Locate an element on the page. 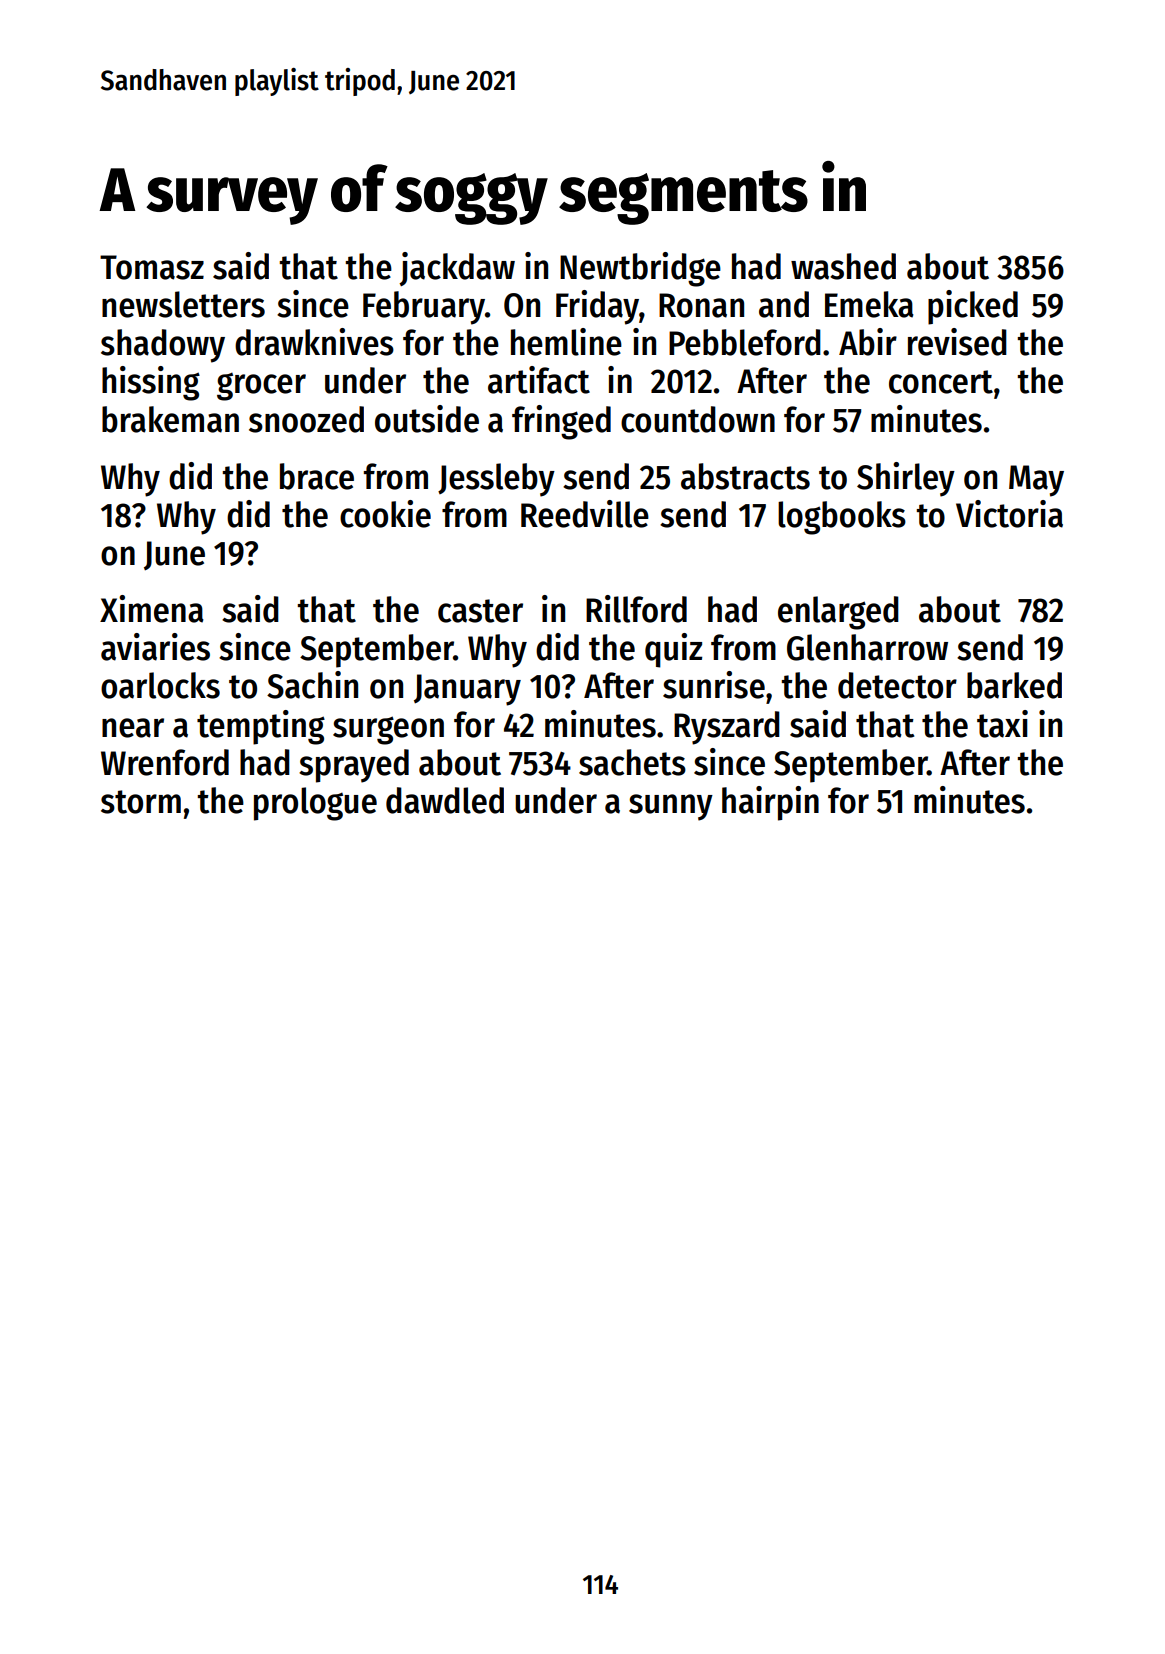 This page has height=1654, width=1165. Tomasz is located at coordinates (152, 267).
